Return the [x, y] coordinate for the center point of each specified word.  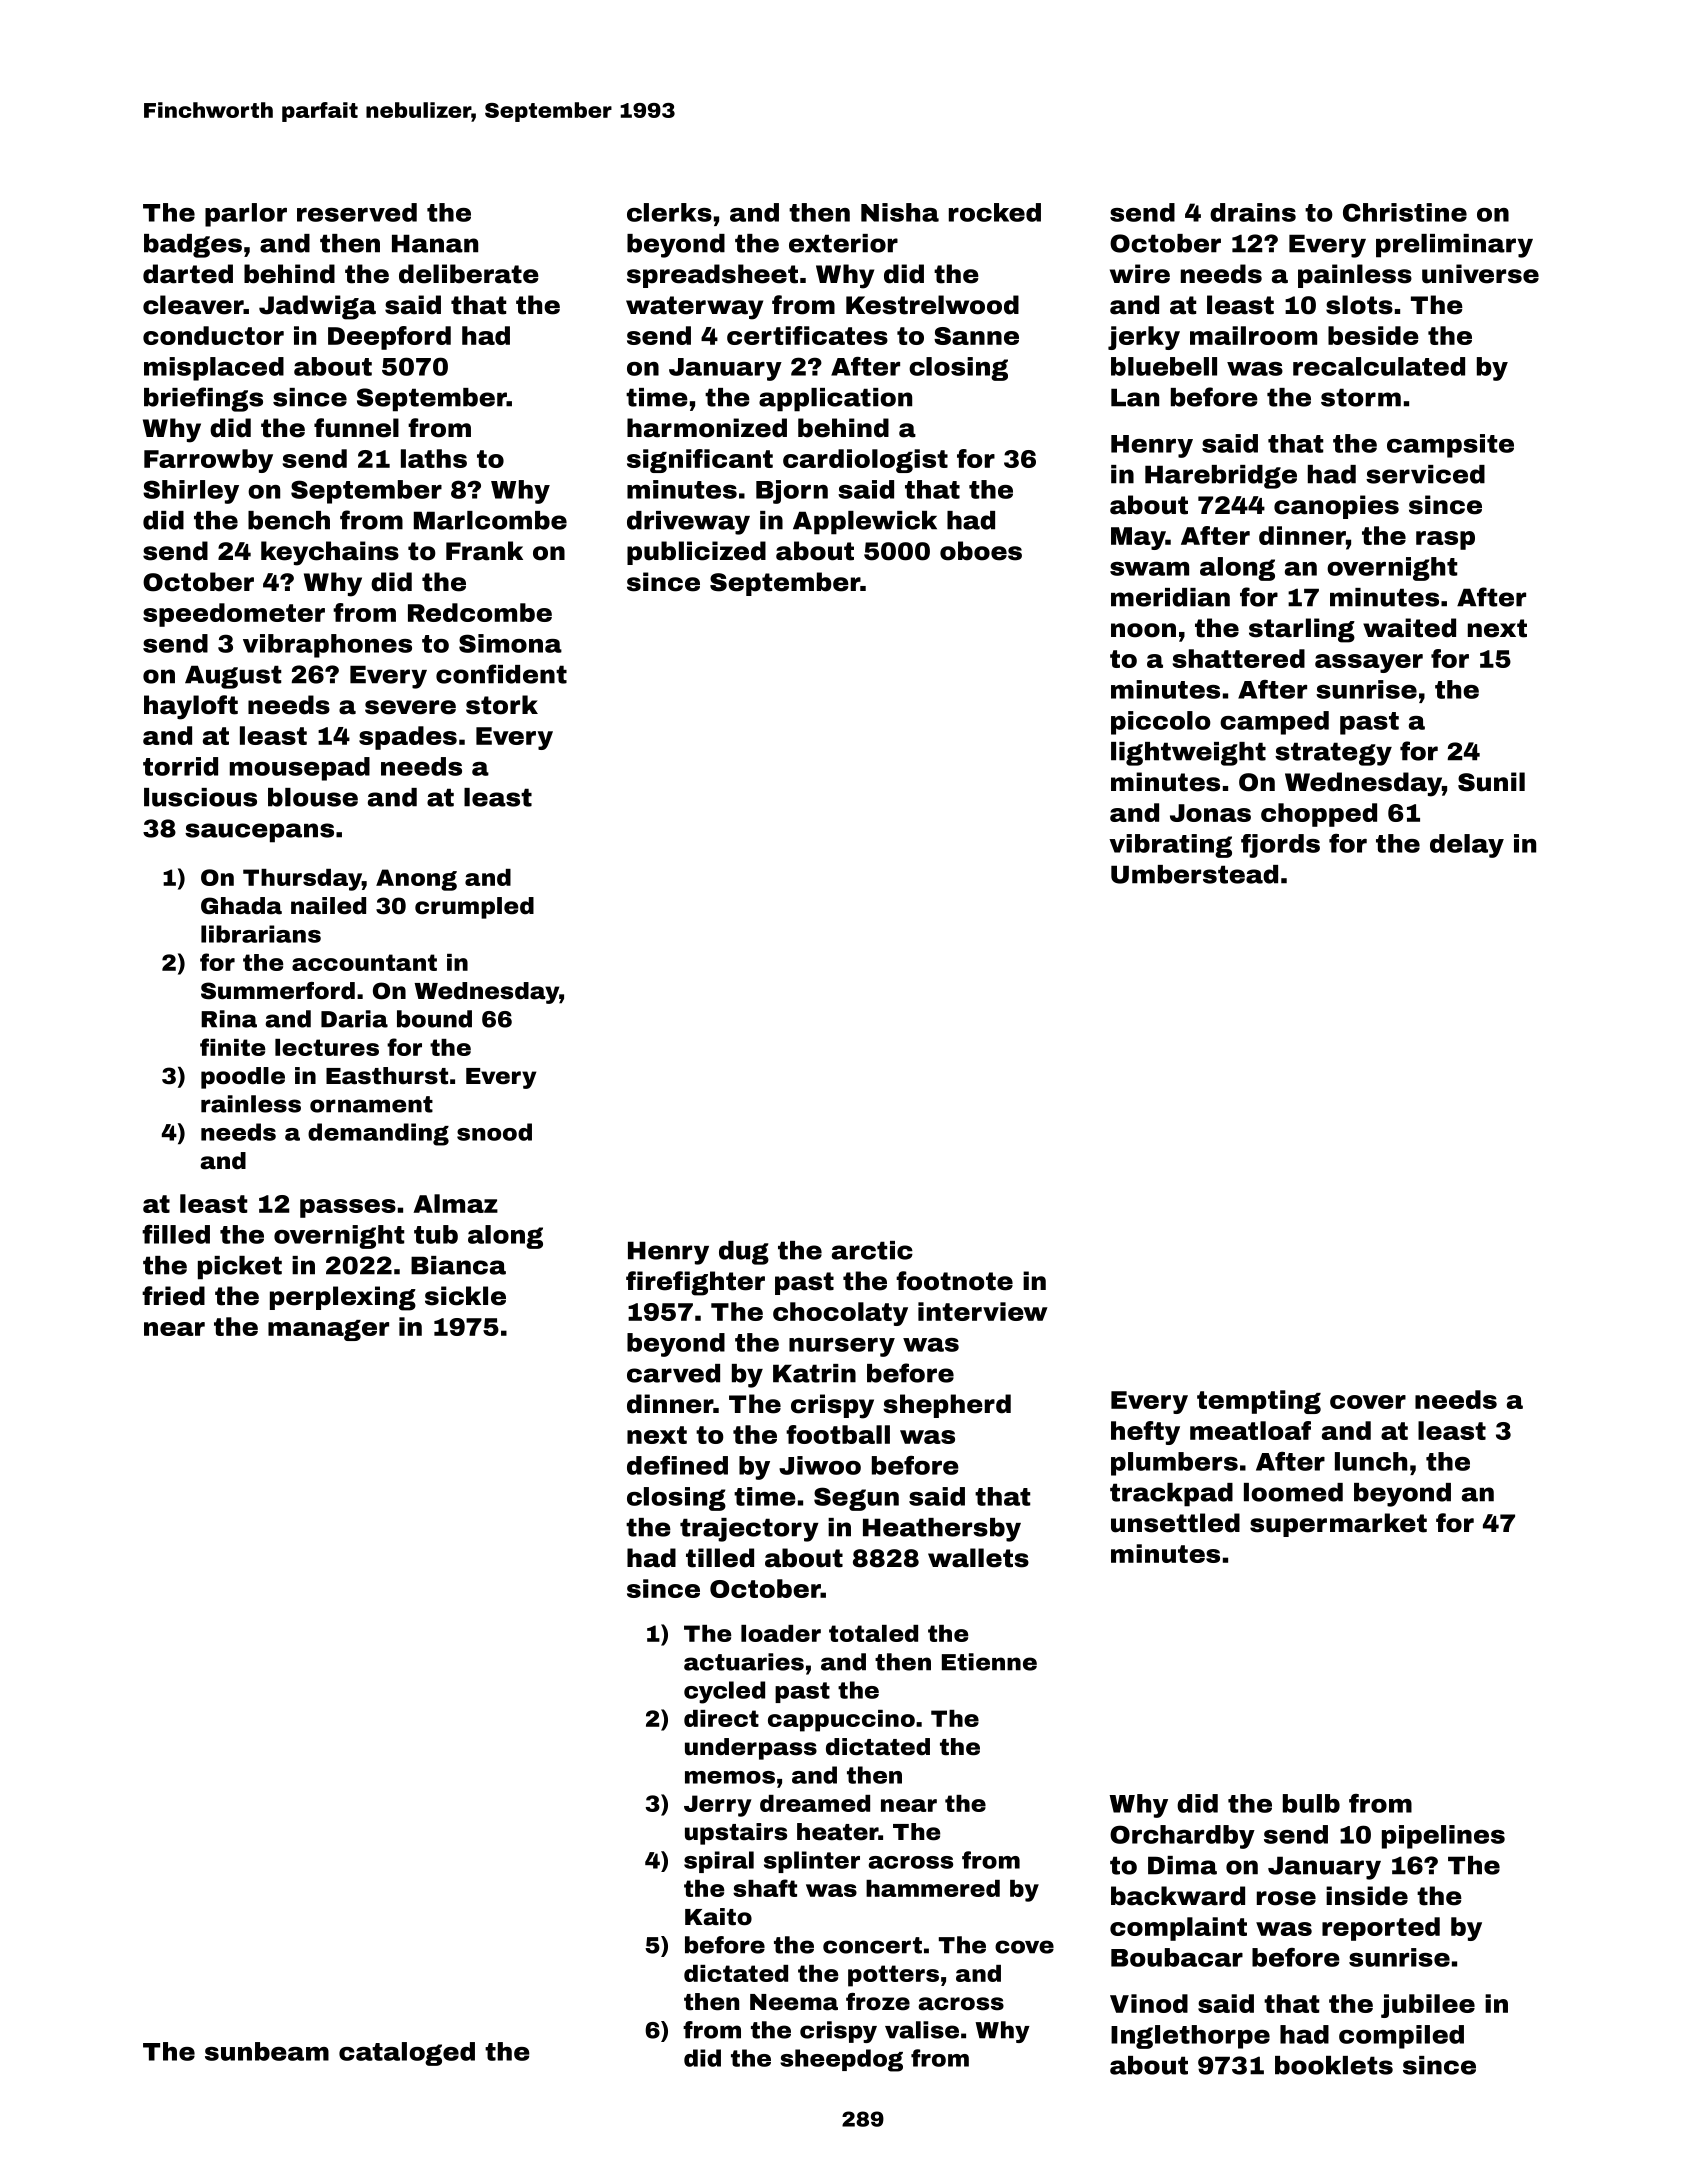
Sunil [1491, 782]
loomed [1293, 1492]
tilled [720, 1558]
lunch [1371, 1461]
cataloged [407, 2054]
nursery [842, 1347]
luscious [200, 797]
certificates [807, 335]
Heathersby [942, 1530]
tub [436, 1234]
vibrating [1170, 846]
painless [1355, 276]
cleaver [193, 305]
